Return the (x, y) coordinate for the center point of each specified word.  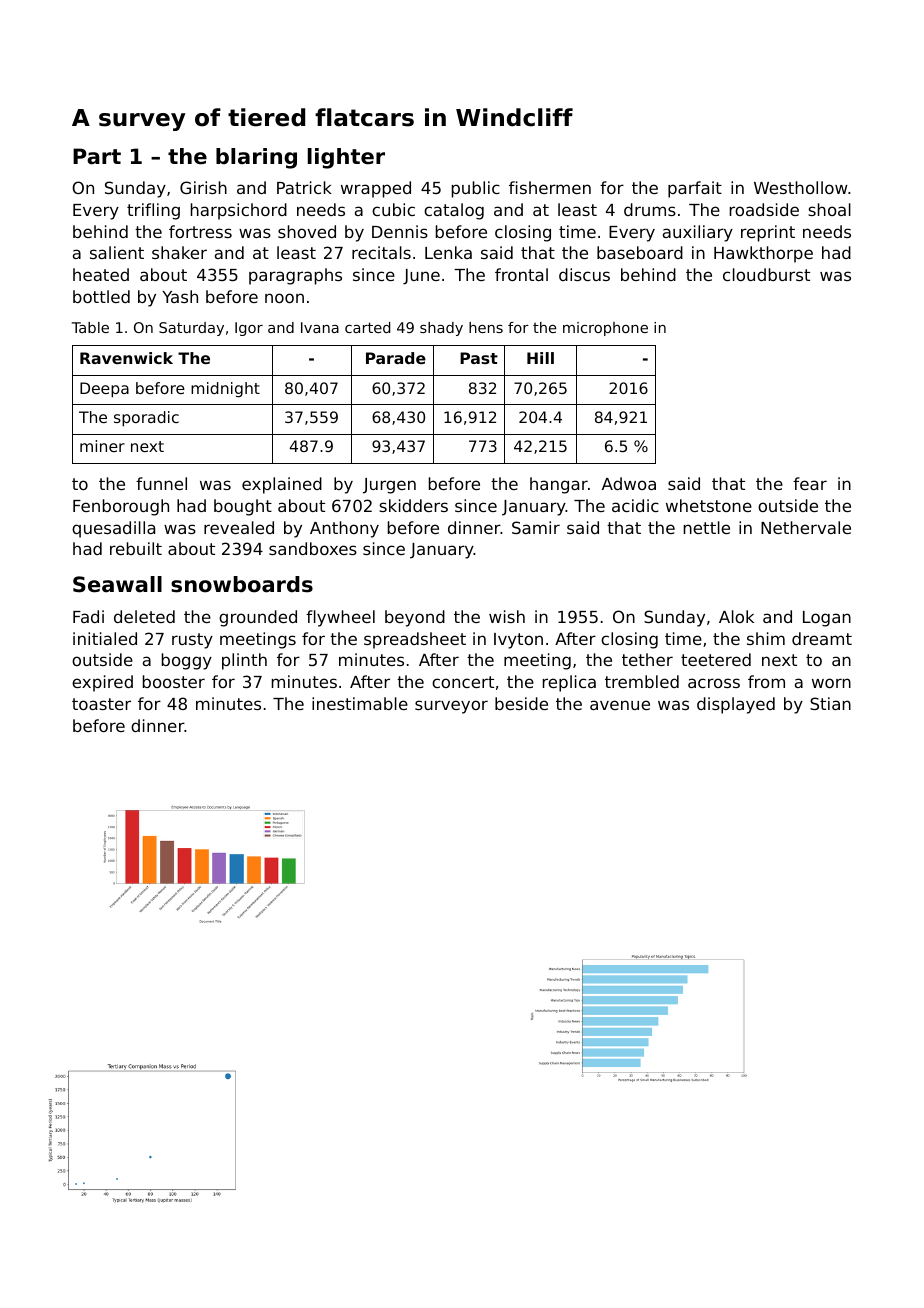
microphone (605, 329)
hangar (559, 485)
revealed (239, 527)
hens (486, 327)
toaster (101, 704)
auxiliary (698, 233)
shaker (179, 252)
